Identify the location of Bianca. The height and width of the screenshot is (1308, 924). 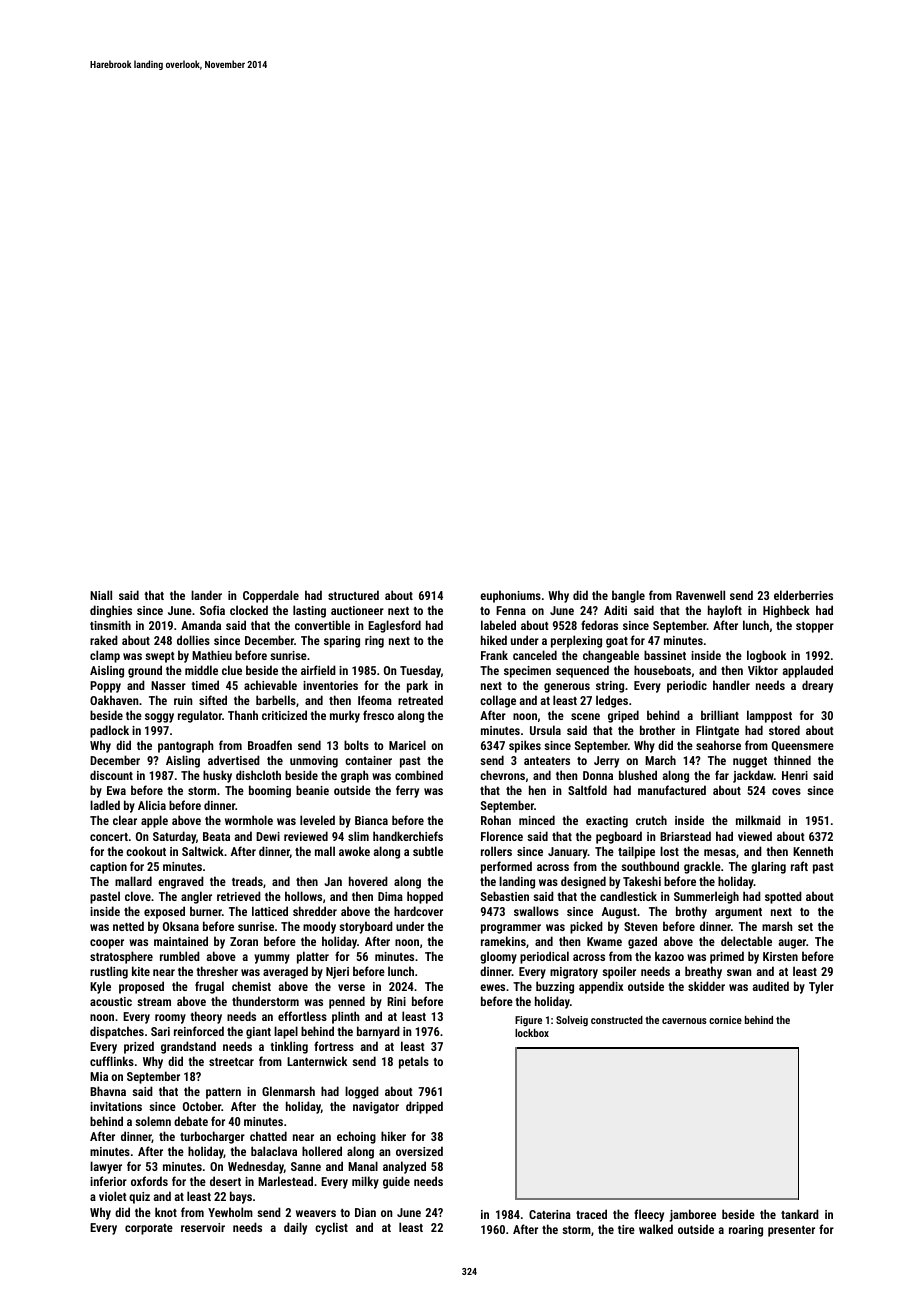
(371, 820).
